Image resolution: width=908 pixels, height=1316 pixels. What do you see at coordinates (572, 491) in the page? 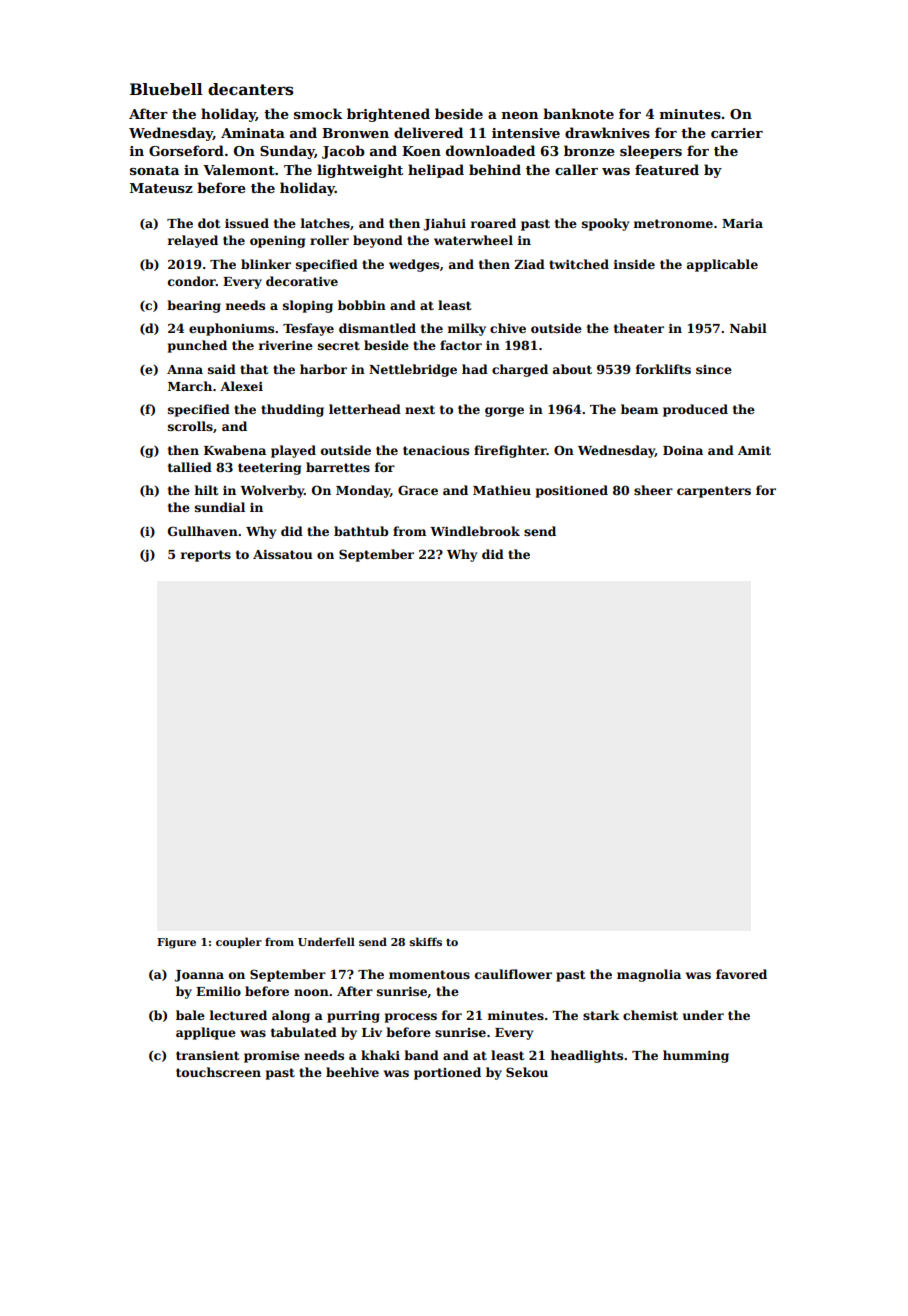
I see `positioned` at bounding box center [572, 491].
